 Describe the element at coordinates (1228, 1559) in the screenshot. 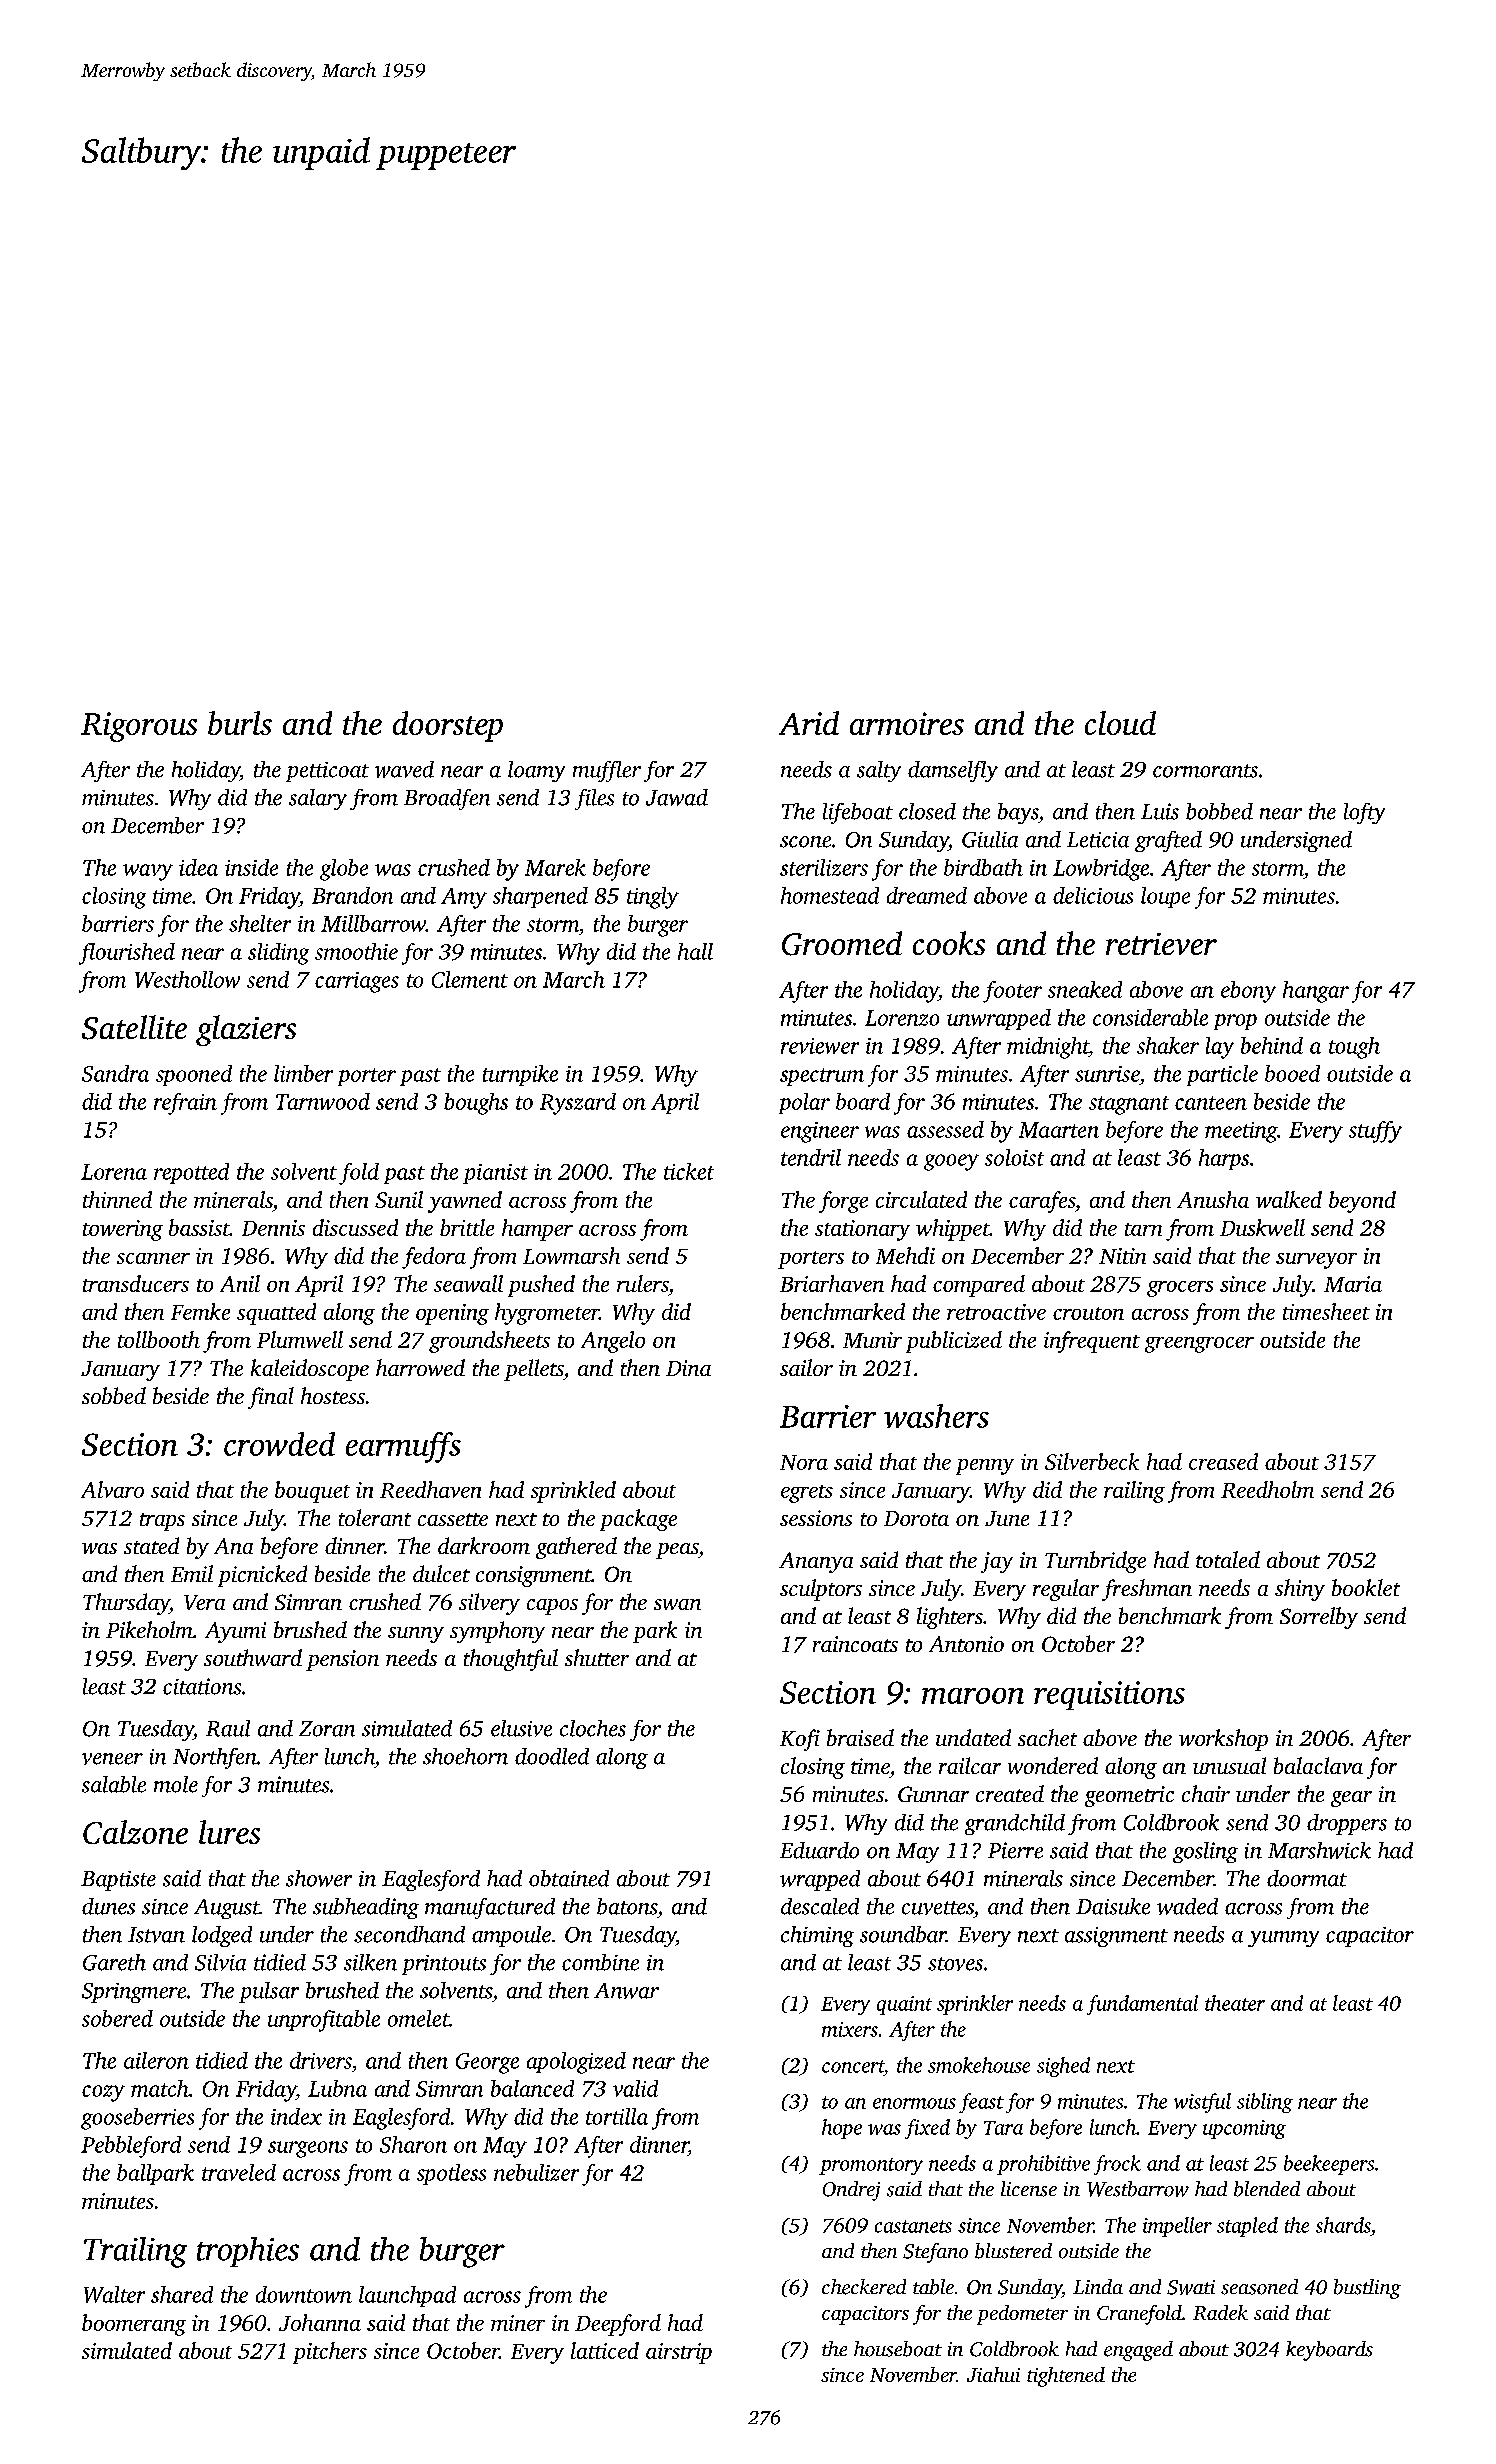

I see `totaled` at that location.
